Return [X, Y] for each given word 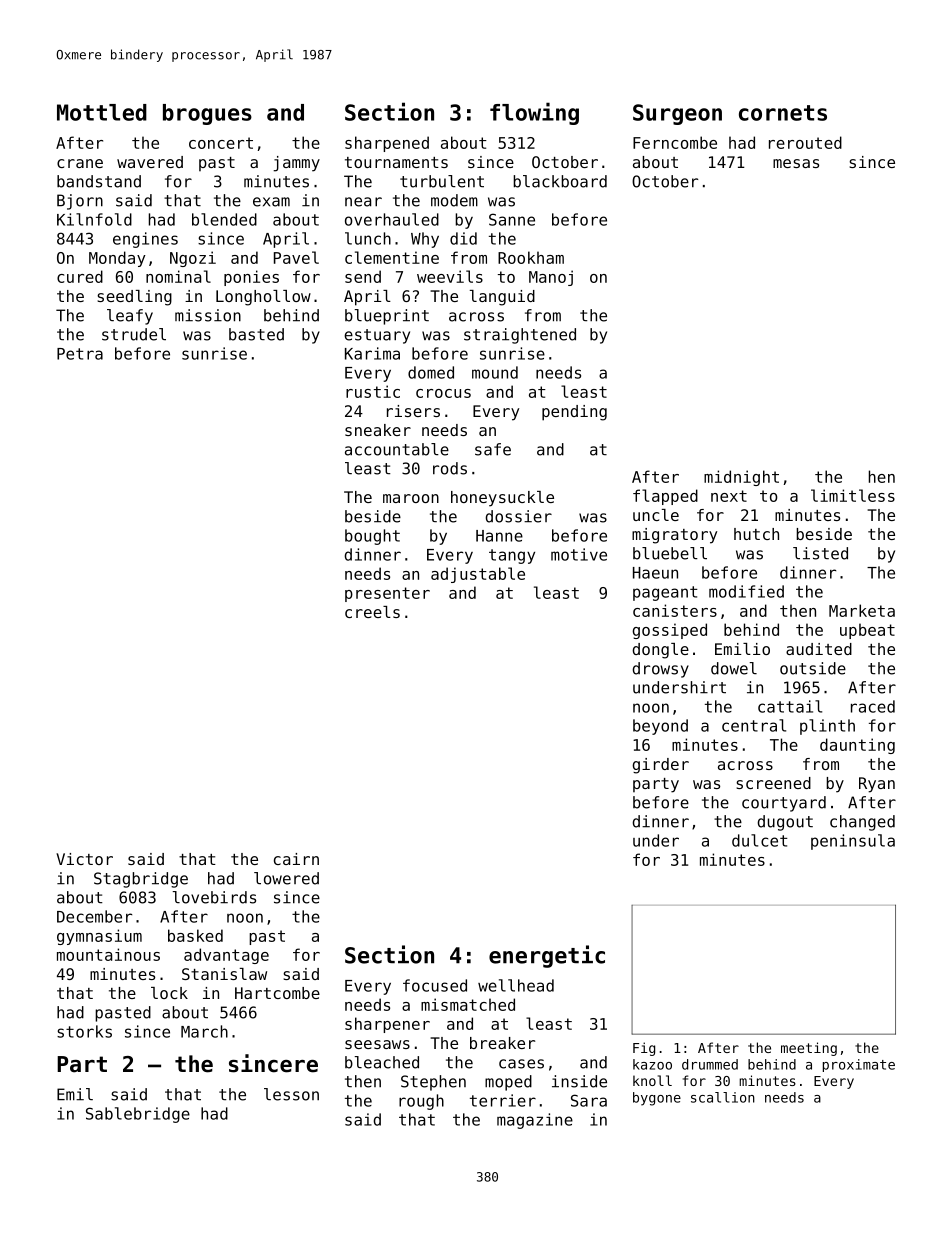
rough [421, 1102]
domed [431, 372]
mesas [796, 163]
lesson [291, 1094]
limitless [853, 495]
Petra [80, 354]
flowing [534, 113]
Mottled [102, 112]
